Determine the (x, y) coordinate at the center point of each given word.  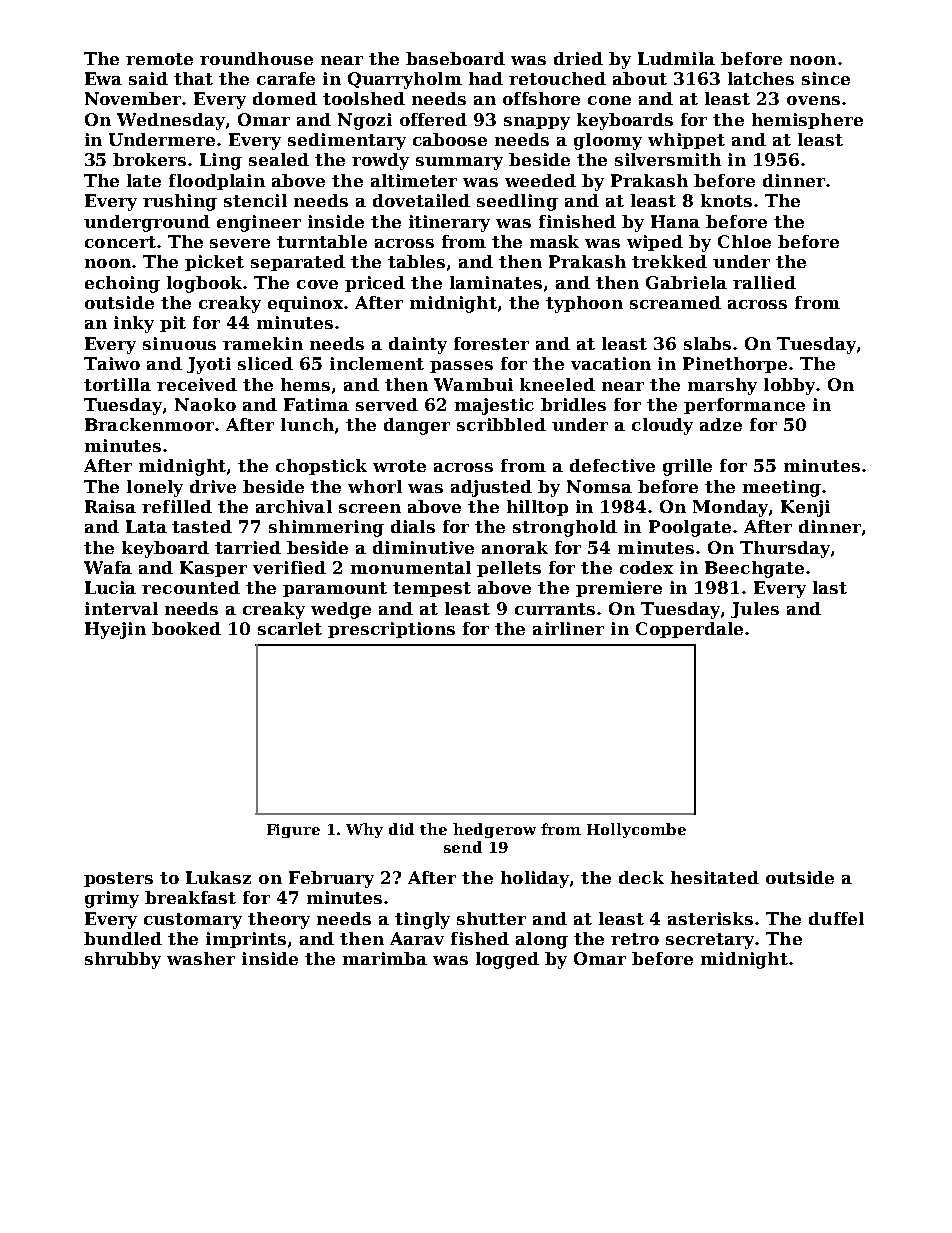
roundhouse (256, 58)
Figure (293, 831)
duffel (836, 918)
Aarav (417, 938)
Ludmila (676, 58)
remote (159, 59)
